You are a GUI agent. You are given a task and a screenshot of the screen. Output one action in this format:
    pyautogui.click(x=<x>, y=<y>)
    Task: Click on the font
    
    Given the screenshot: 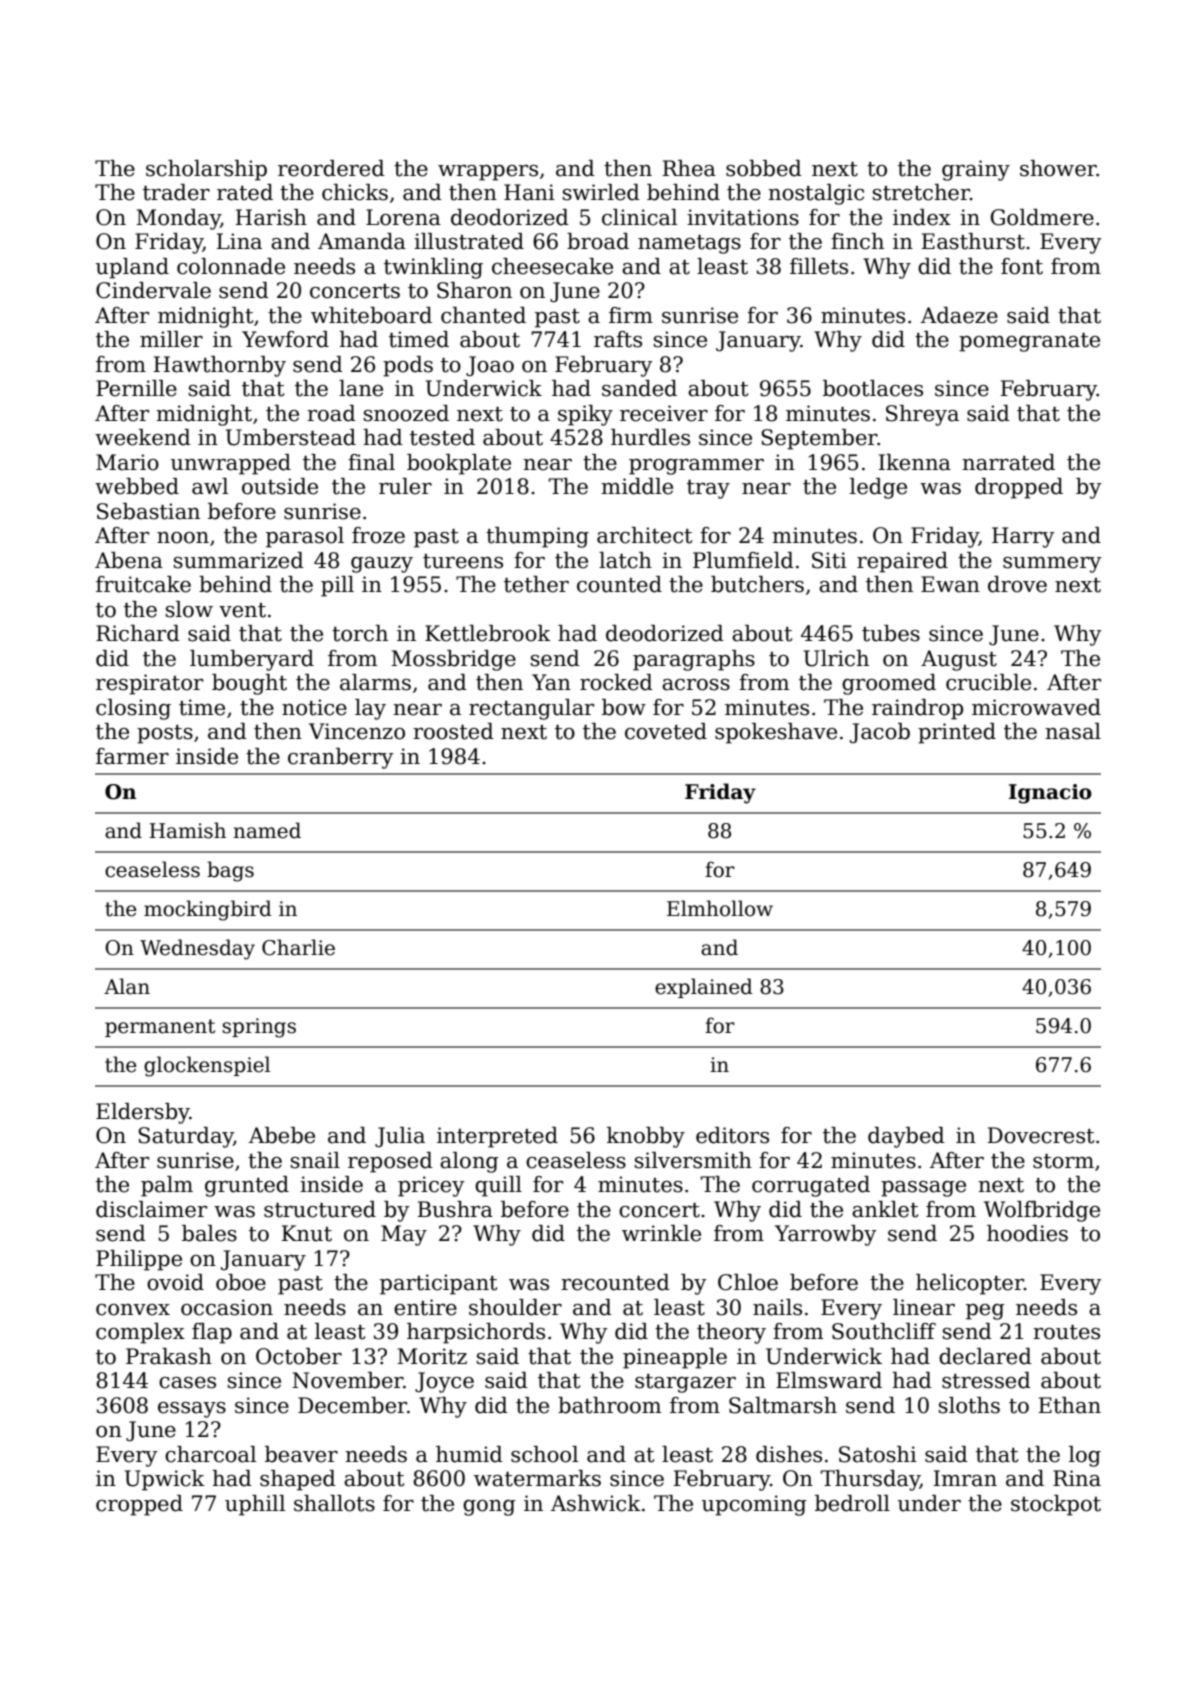 What is the action you would take?
    pyautogui.click(x=1022, y=266)
